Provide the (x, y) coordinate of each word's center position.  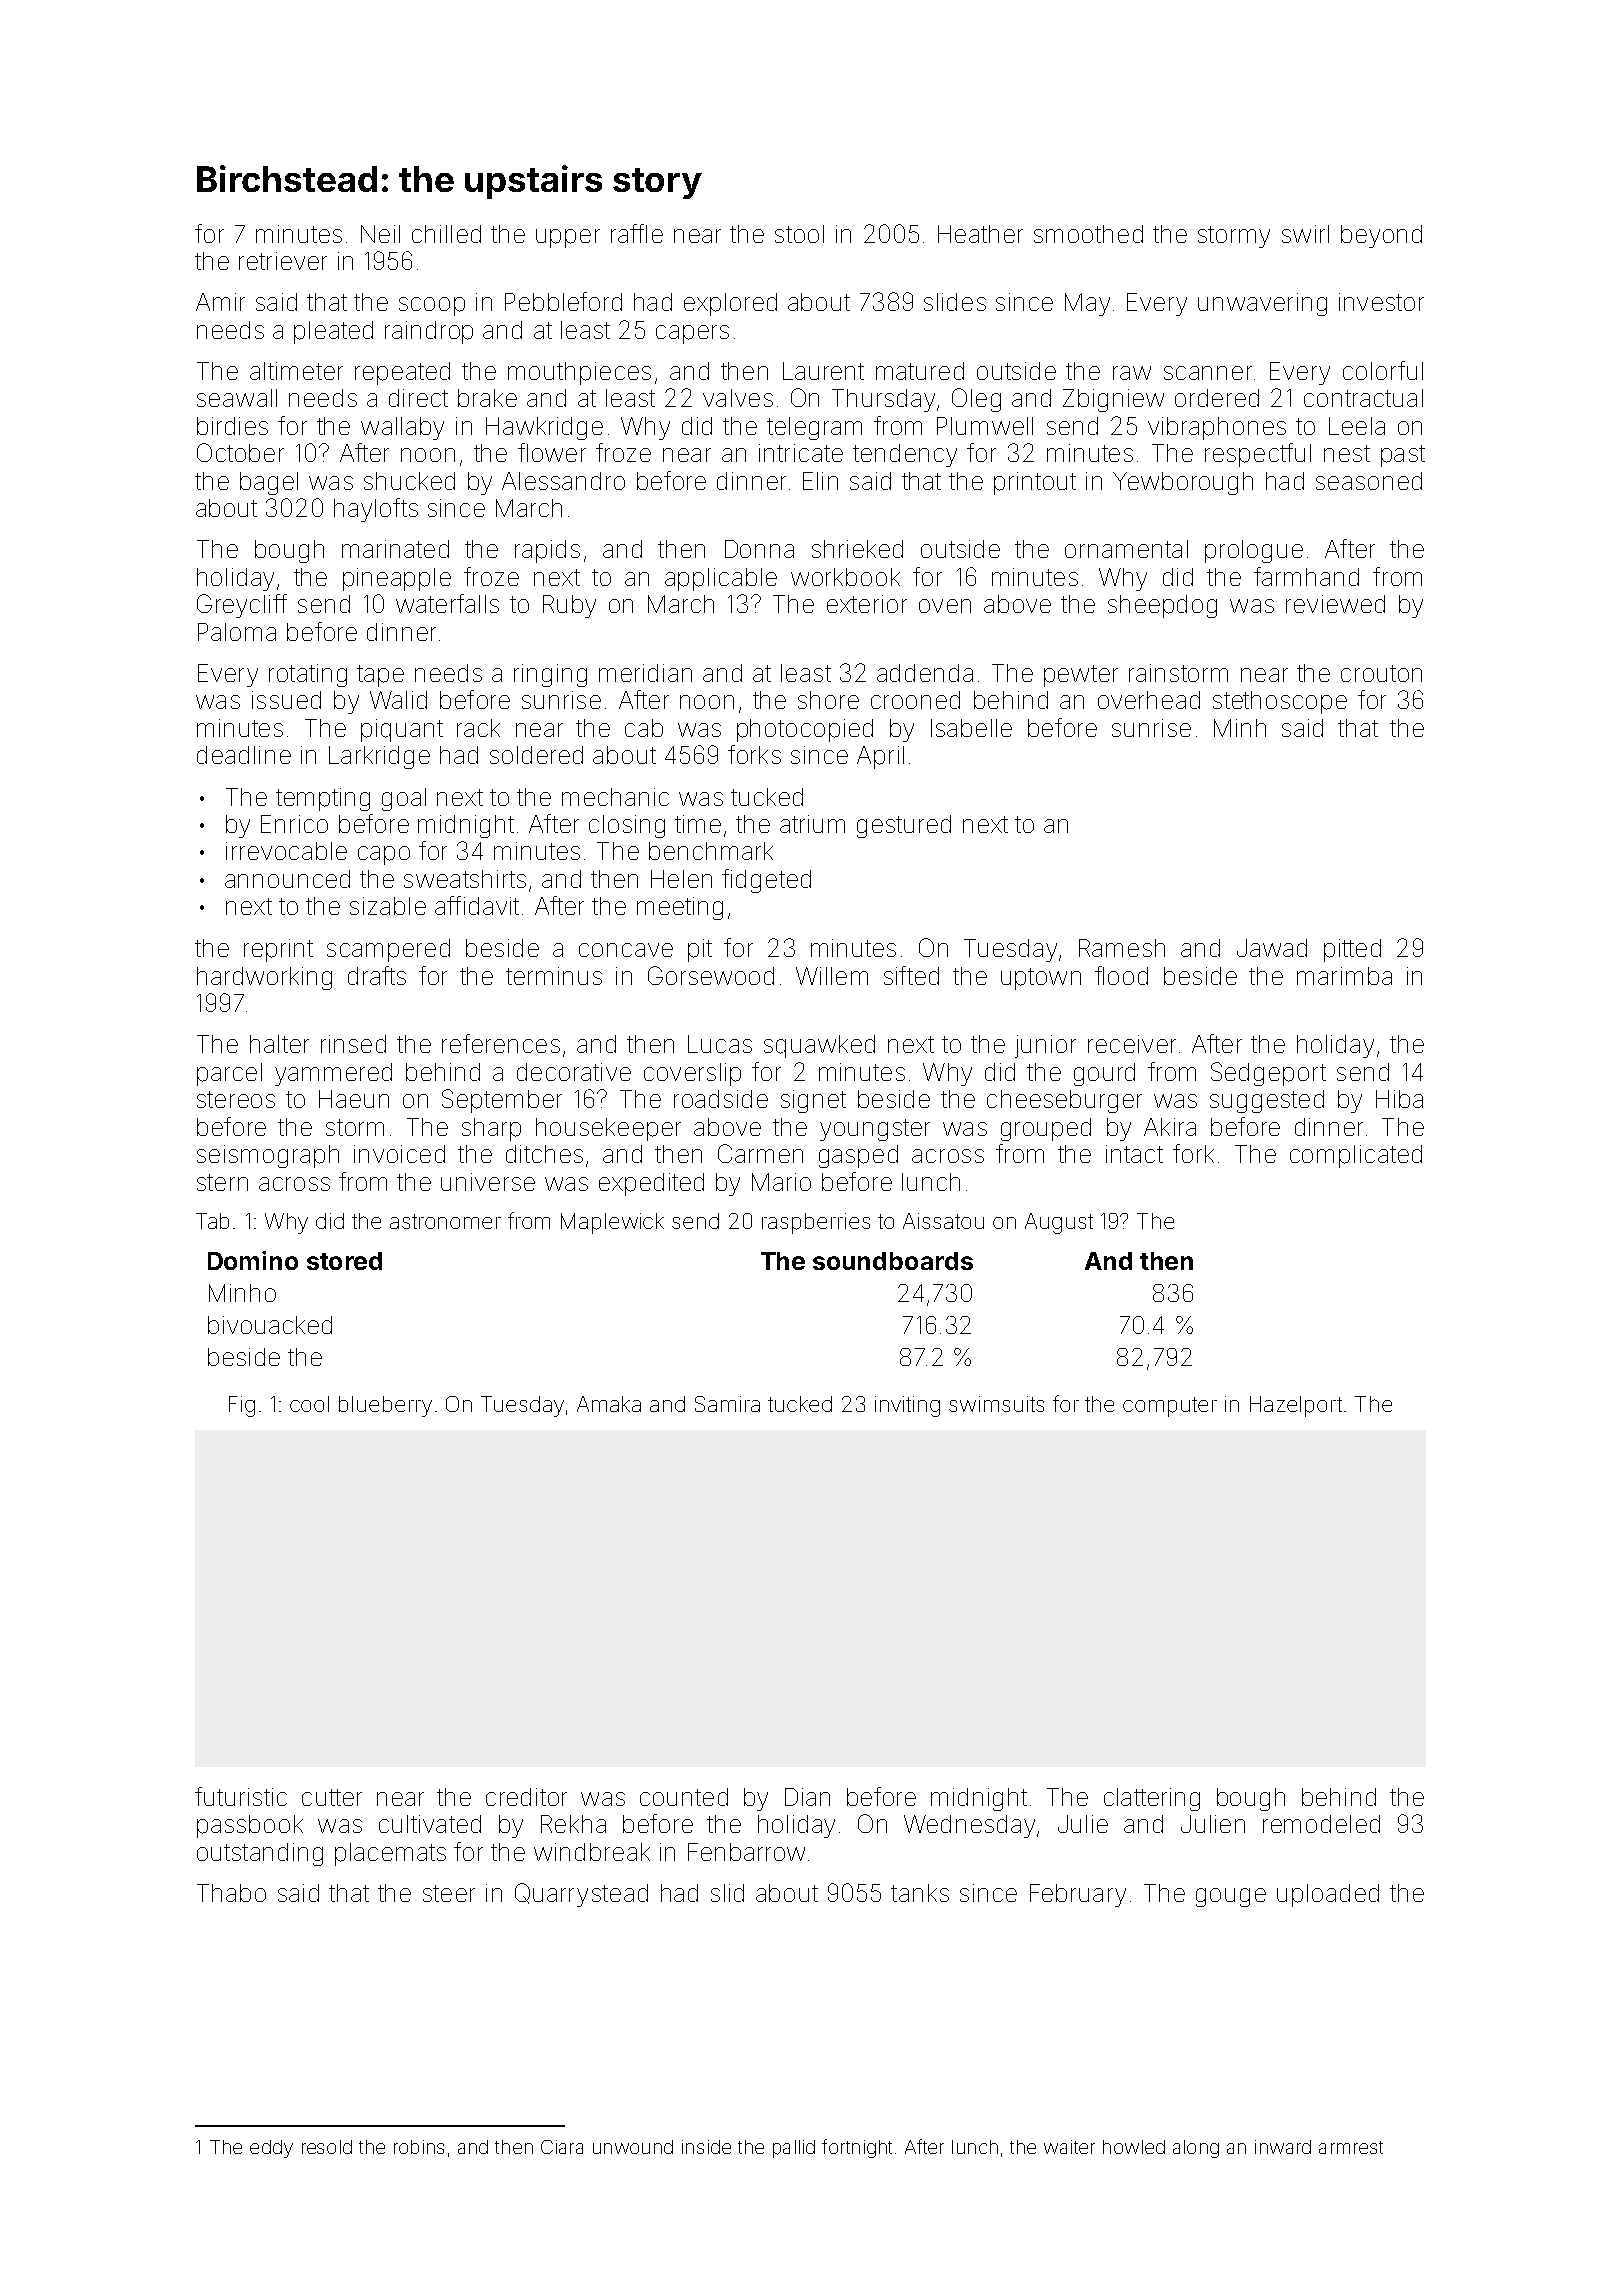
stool (799, 234)
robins (419, 2147)
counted (684, 1797)
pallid (794, 2149)
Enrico (294, 824)
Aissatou (943, 1221)
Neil (380, 234)
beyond (1381, 236)
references (501, 1043)
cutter (332, 1797)
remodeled (1321, 1824)
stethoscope (1280, 702)
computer (1170, 1407)
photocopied (805, 730)
